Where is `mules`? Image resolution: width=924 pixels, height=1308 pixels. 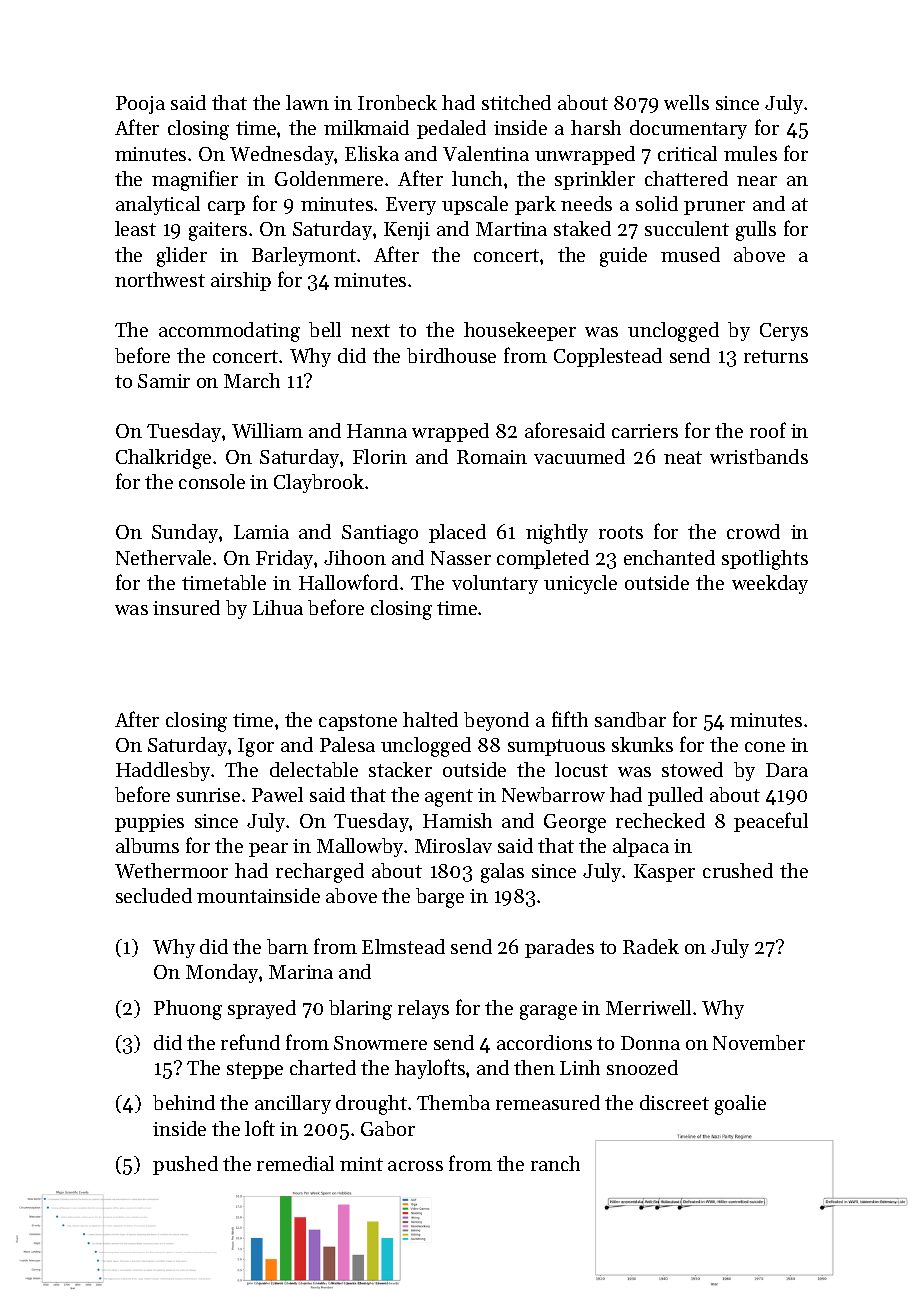
mules is located at coordinates (750, 153).
